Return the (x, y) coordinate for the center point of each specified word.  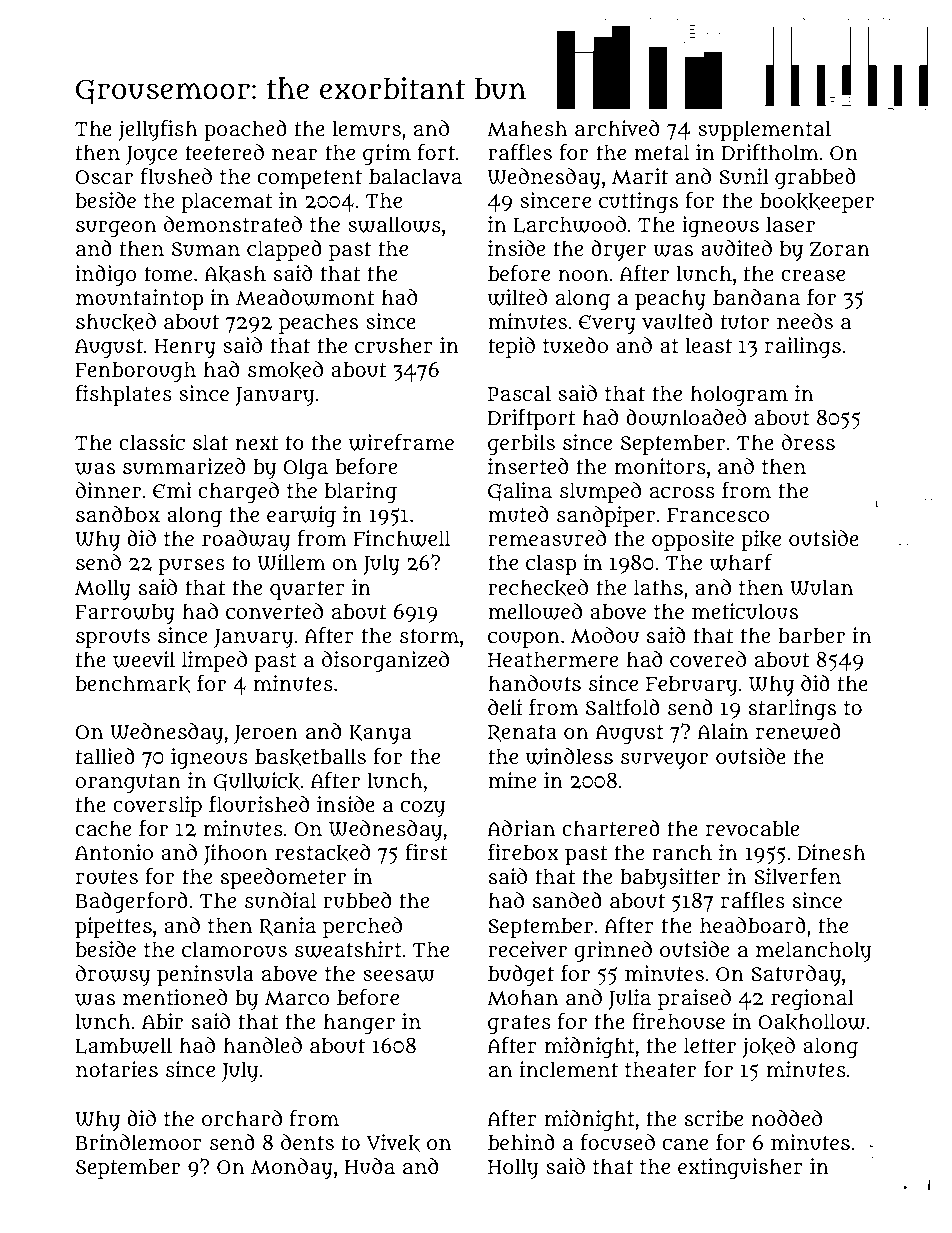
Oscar (104, 177)
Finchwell (402, 538)
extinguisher (740, 1168)
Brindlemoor (138, 1142)
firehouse (678, 1021)
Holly (513, 1168)
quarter (307, 590)
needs (805, 321)
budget (521, 975)
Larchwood (569, 224)
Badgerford (131, 902)
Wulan (821, 587)
